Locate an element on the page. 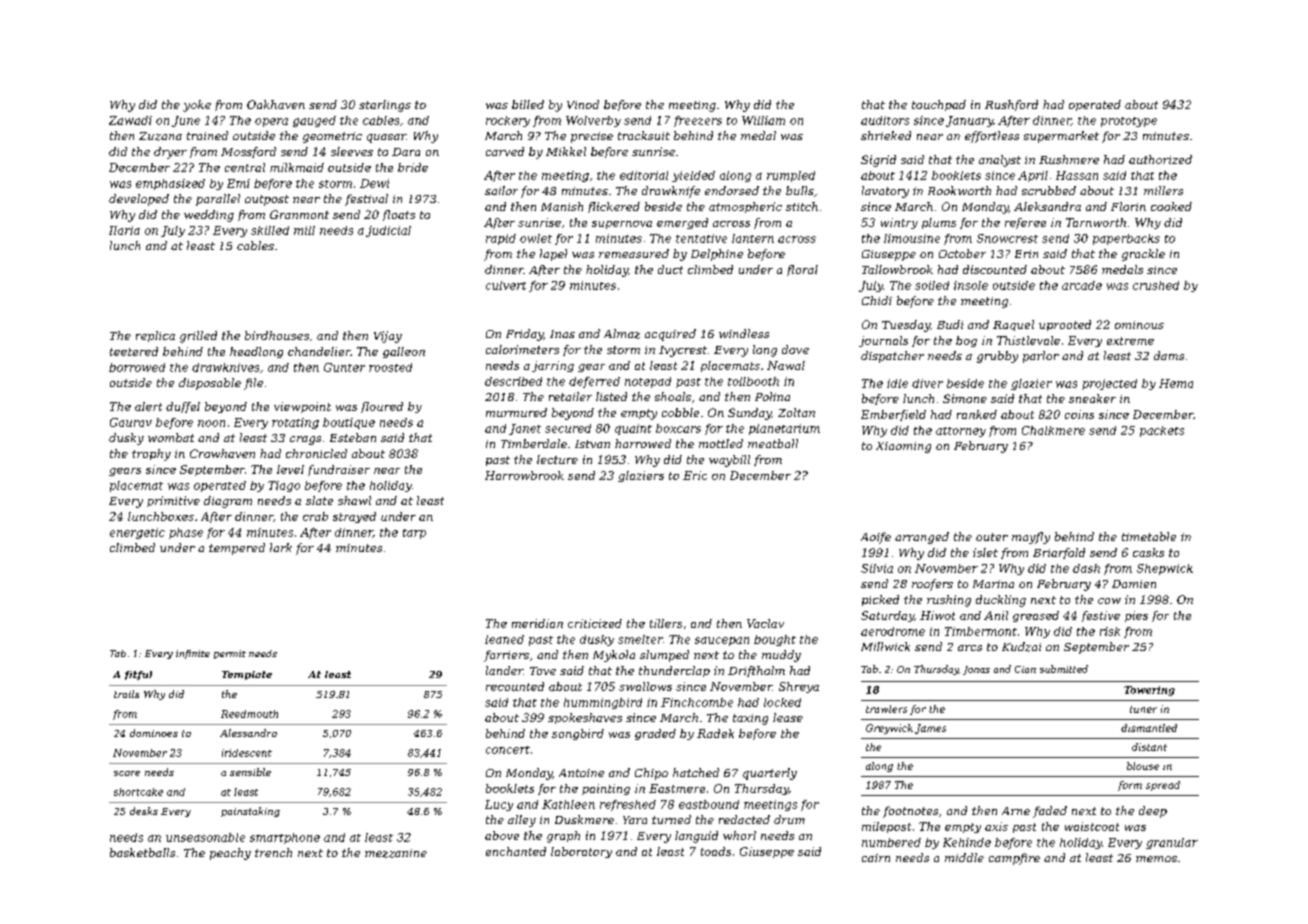 The image size is (1308, 924). touchpad is located at coordinates (939, 105).
